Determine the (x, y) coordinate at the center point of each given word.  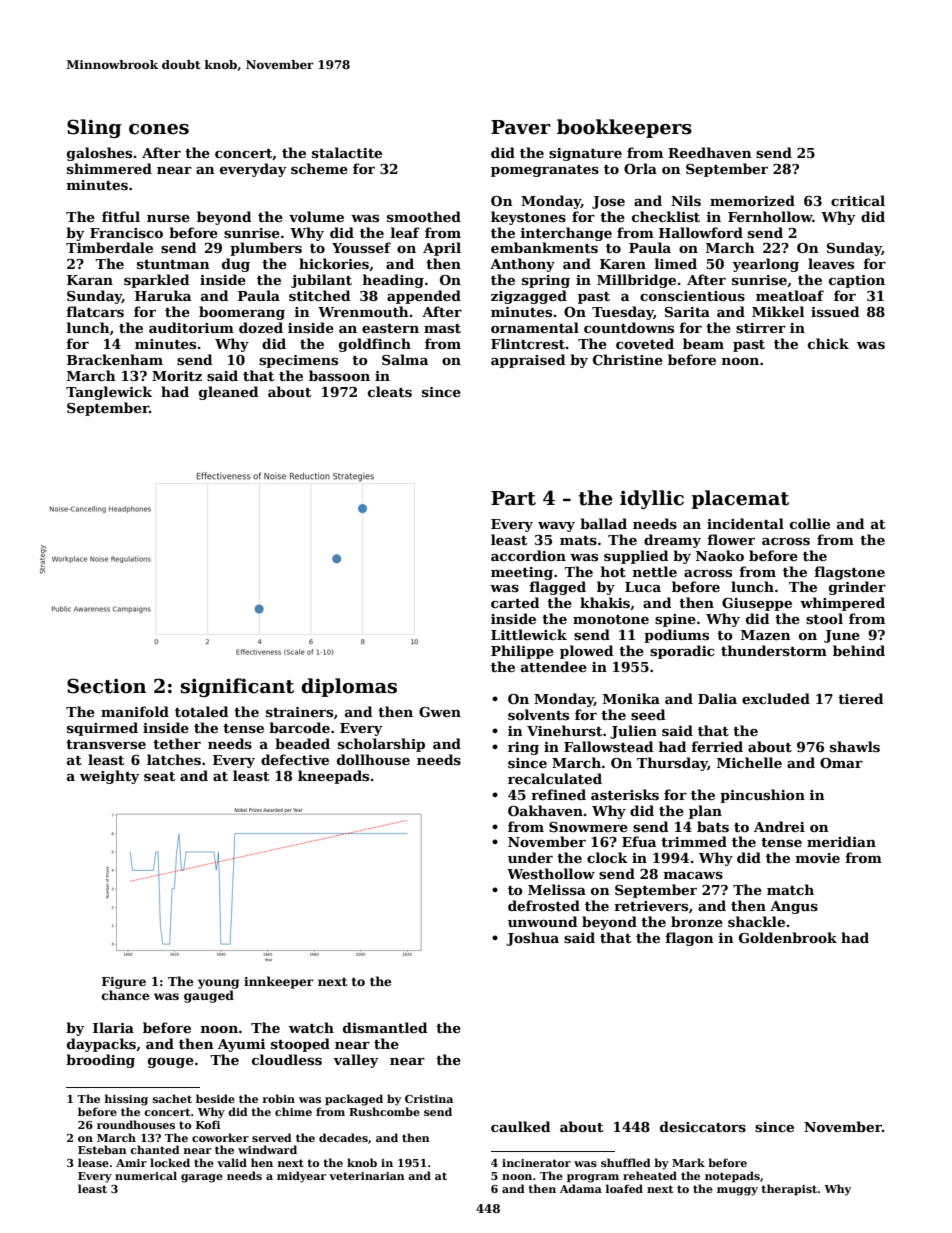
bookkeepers (624, 128)
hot (613, 571)
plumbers (266, 249)
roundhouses (136, 1124)
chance (126, 995)
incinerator (536, 1163)
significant (237, 687)
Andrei (779, 826)
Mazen (766, 635)
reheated (650, 1175)
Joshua (532, 939)
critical (858, 200)
